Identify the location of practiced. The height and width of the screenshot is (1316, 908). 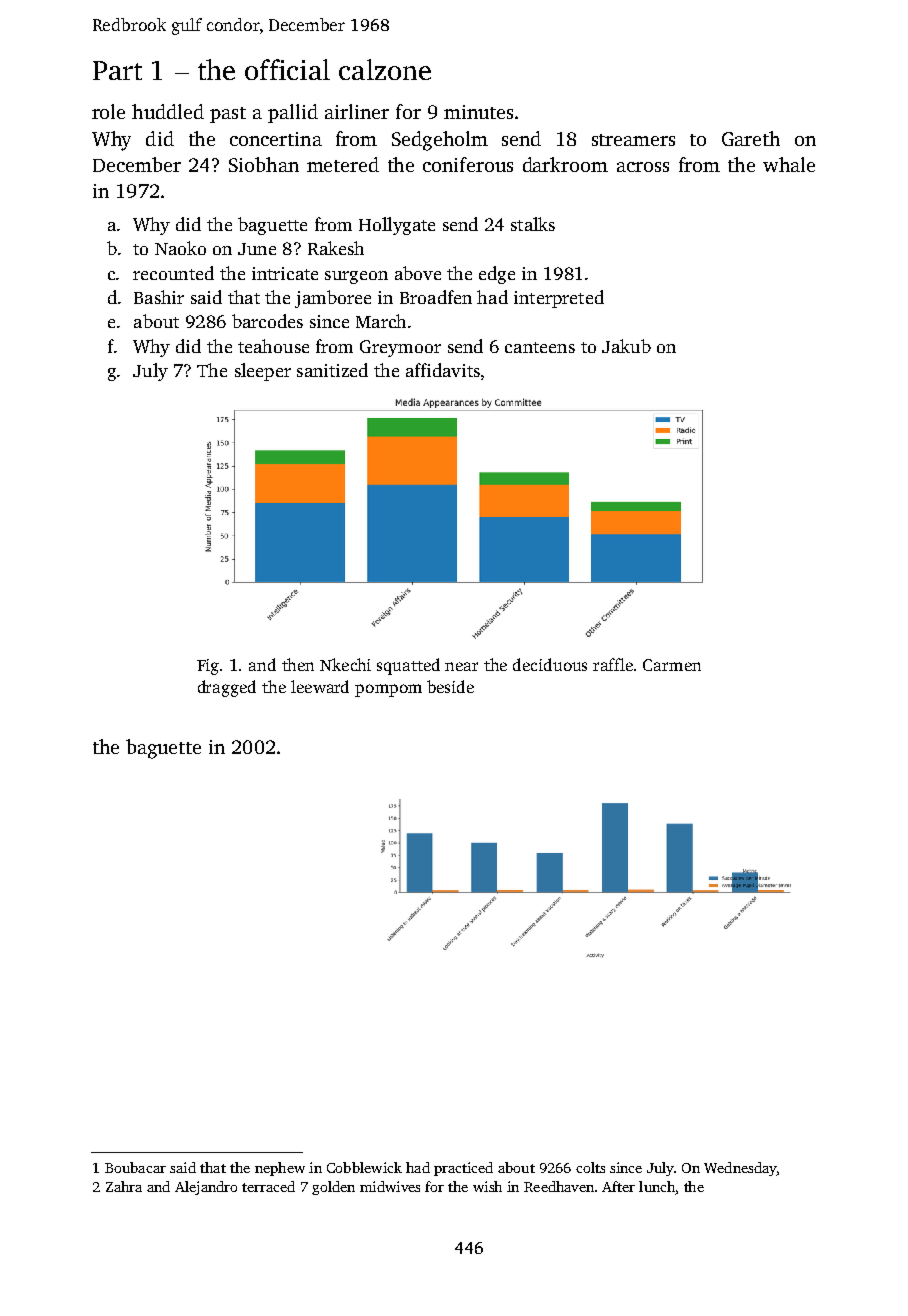
(463, 1169).
